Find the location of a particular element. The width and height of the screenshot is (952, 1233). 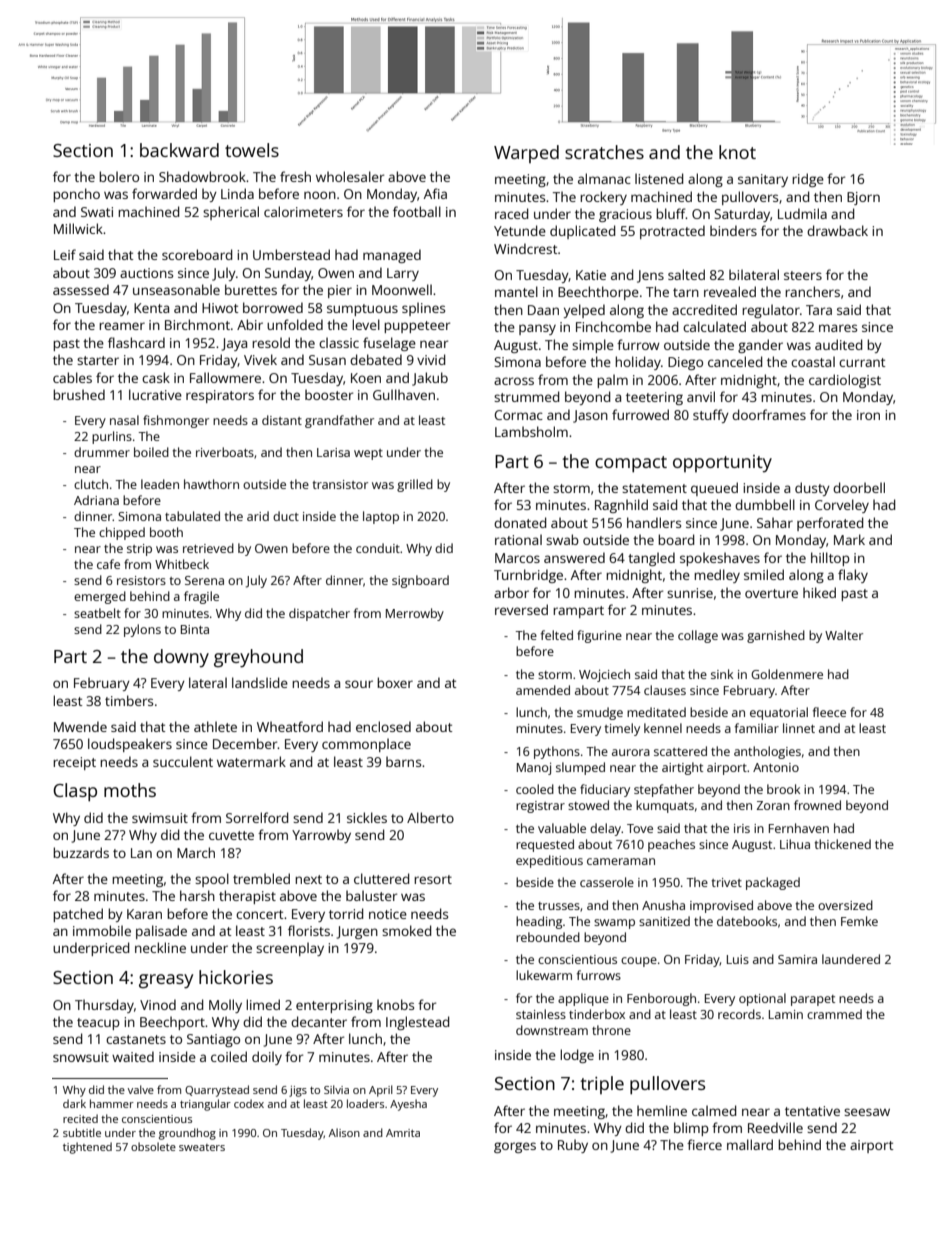

Kenta is located at coordinates (151, 308).
